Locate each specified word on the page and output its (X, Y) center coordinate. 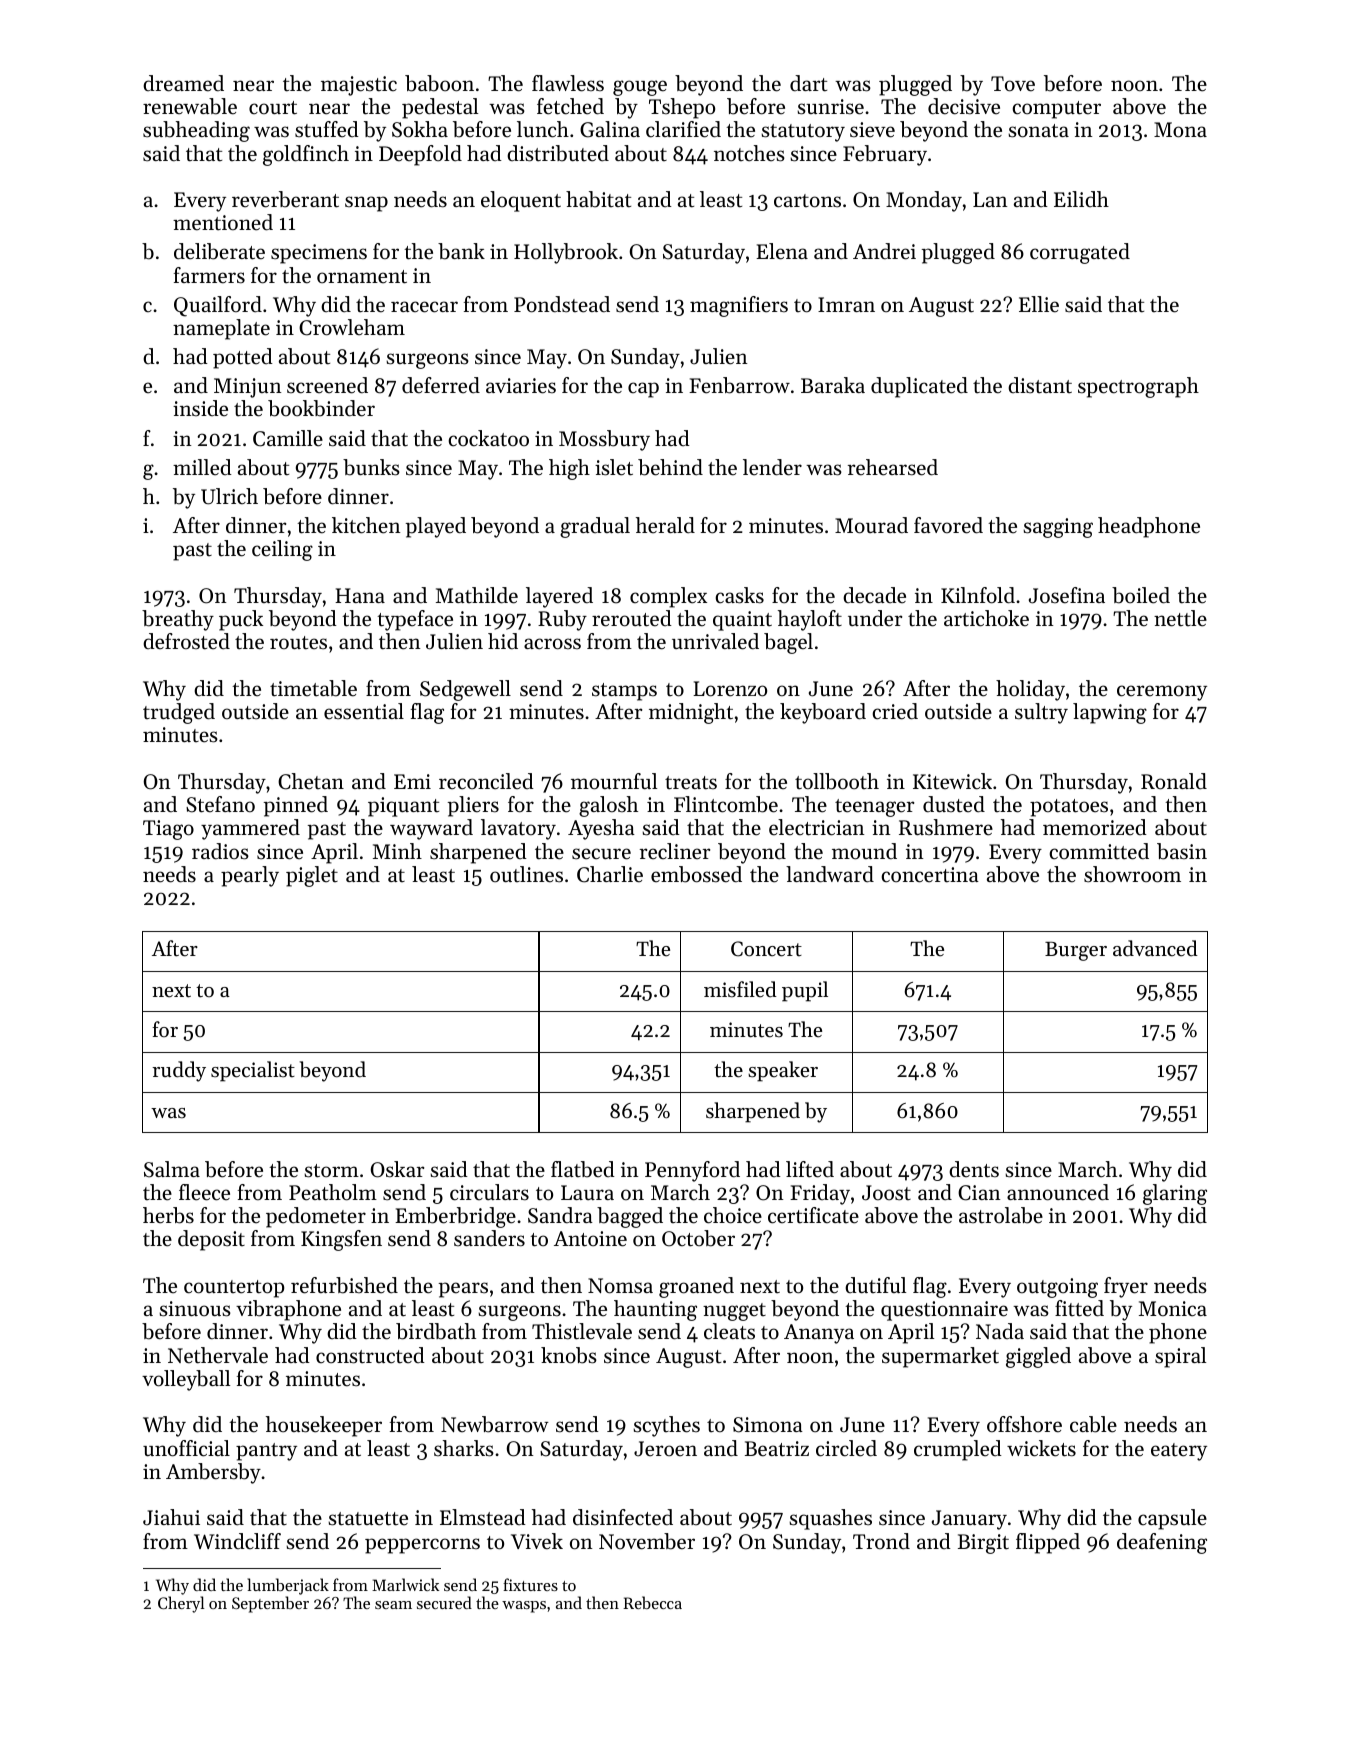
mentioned (223, 222)
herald (665, 525)
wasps (524, 1607)
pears (463, 1290)
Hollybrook (566, 253)
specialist (253, 1071)
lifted (810, 1169)
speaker (783, 1071)
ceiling (282, 550)
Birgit (983, 1544)
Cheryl (181, 1604)
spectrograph (1138, 387)
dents (974, 1169)
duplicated (919, 387)
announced (1058, 1192)
